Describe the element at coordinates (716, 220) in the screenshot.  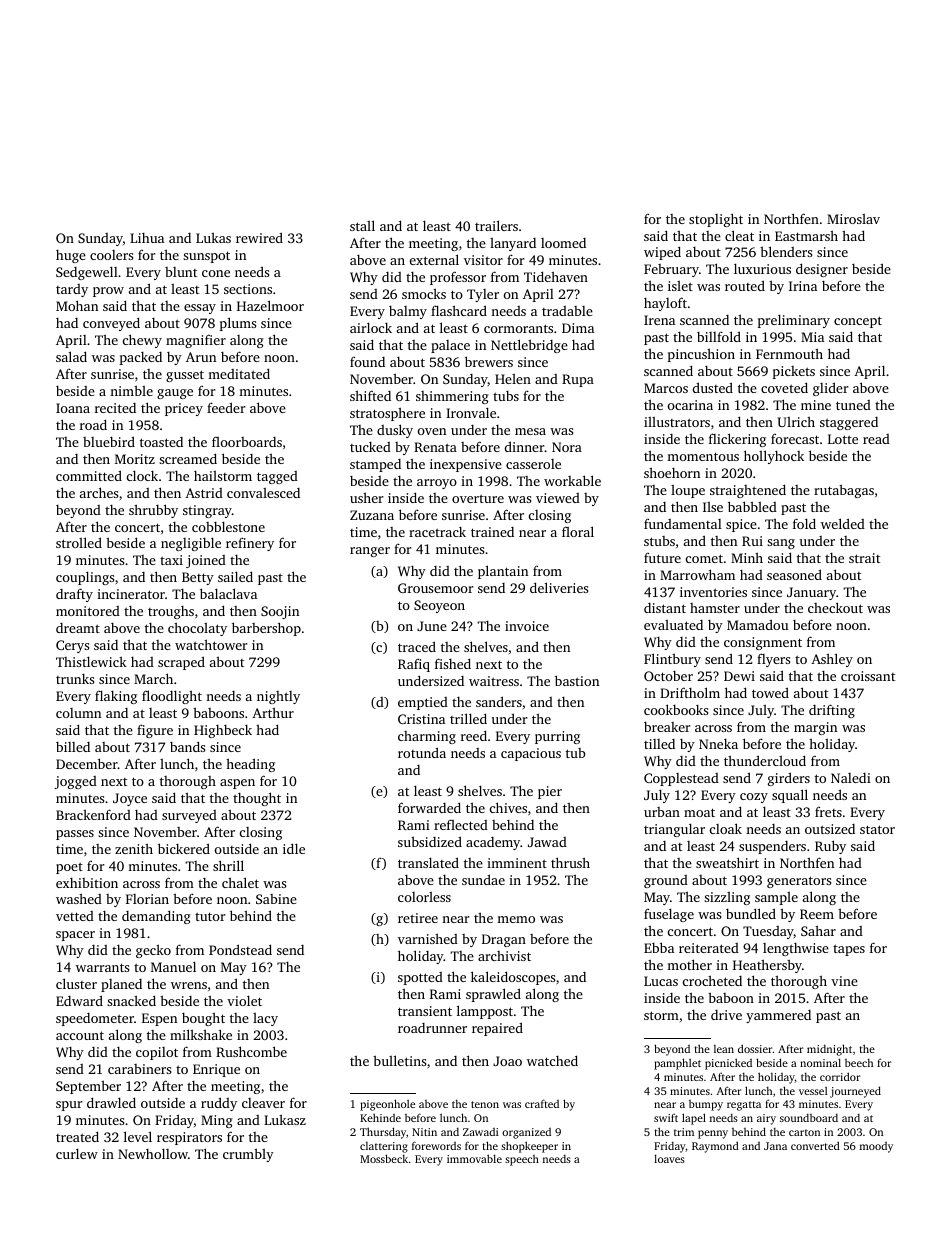
I see `stoplight` at that location.
